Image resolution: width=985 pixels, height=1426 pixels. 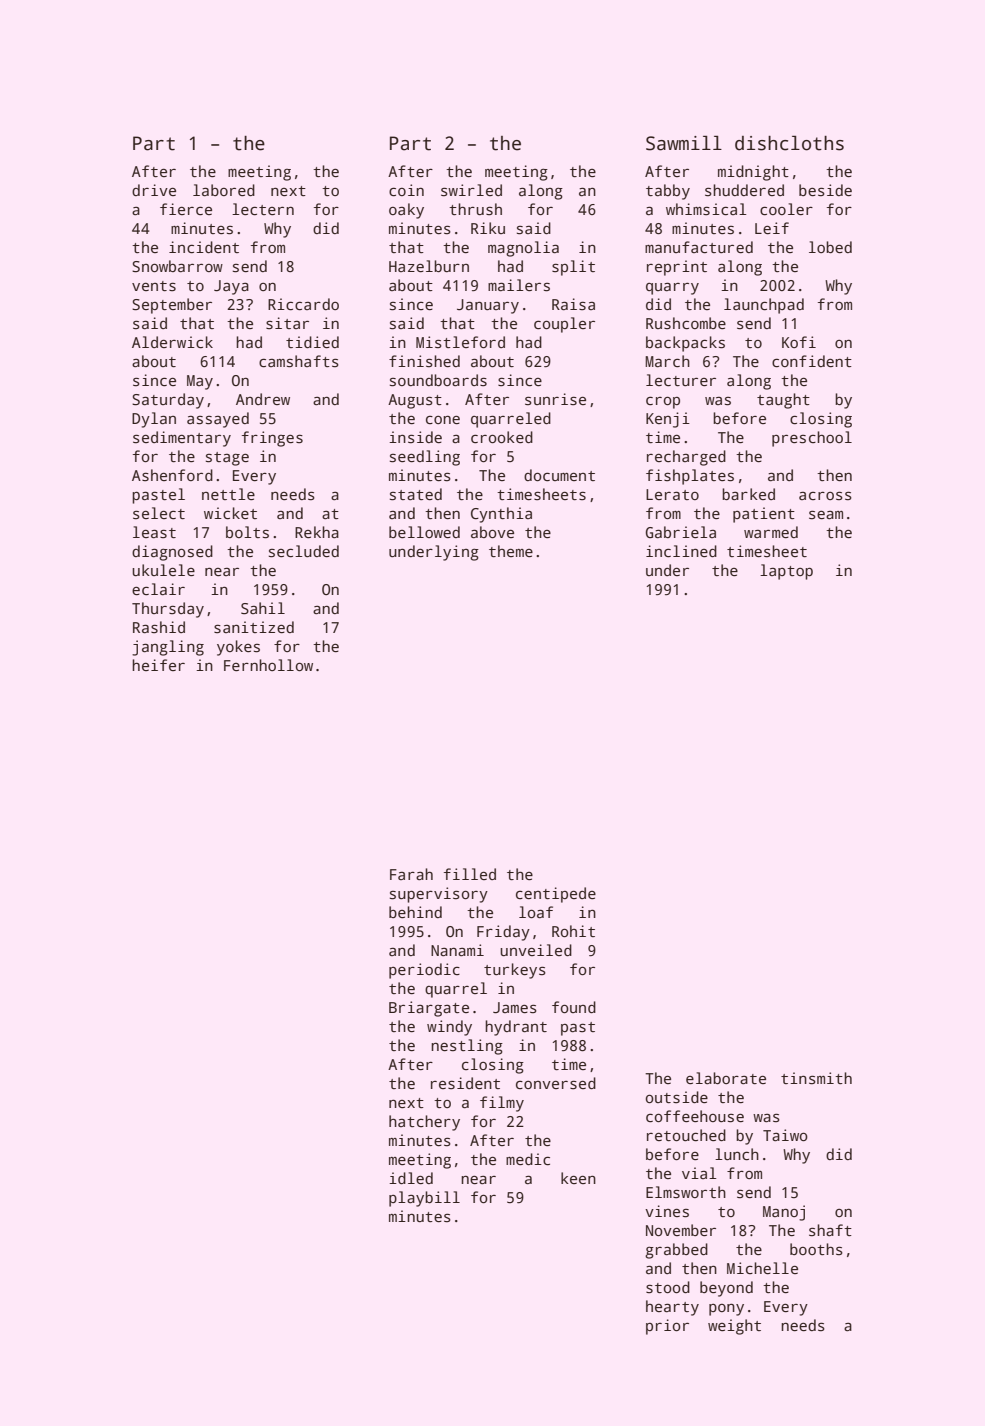 What do you see at coordinates (158, 665) in the page?
I see `heifer` at bounding box center [158, 665].
